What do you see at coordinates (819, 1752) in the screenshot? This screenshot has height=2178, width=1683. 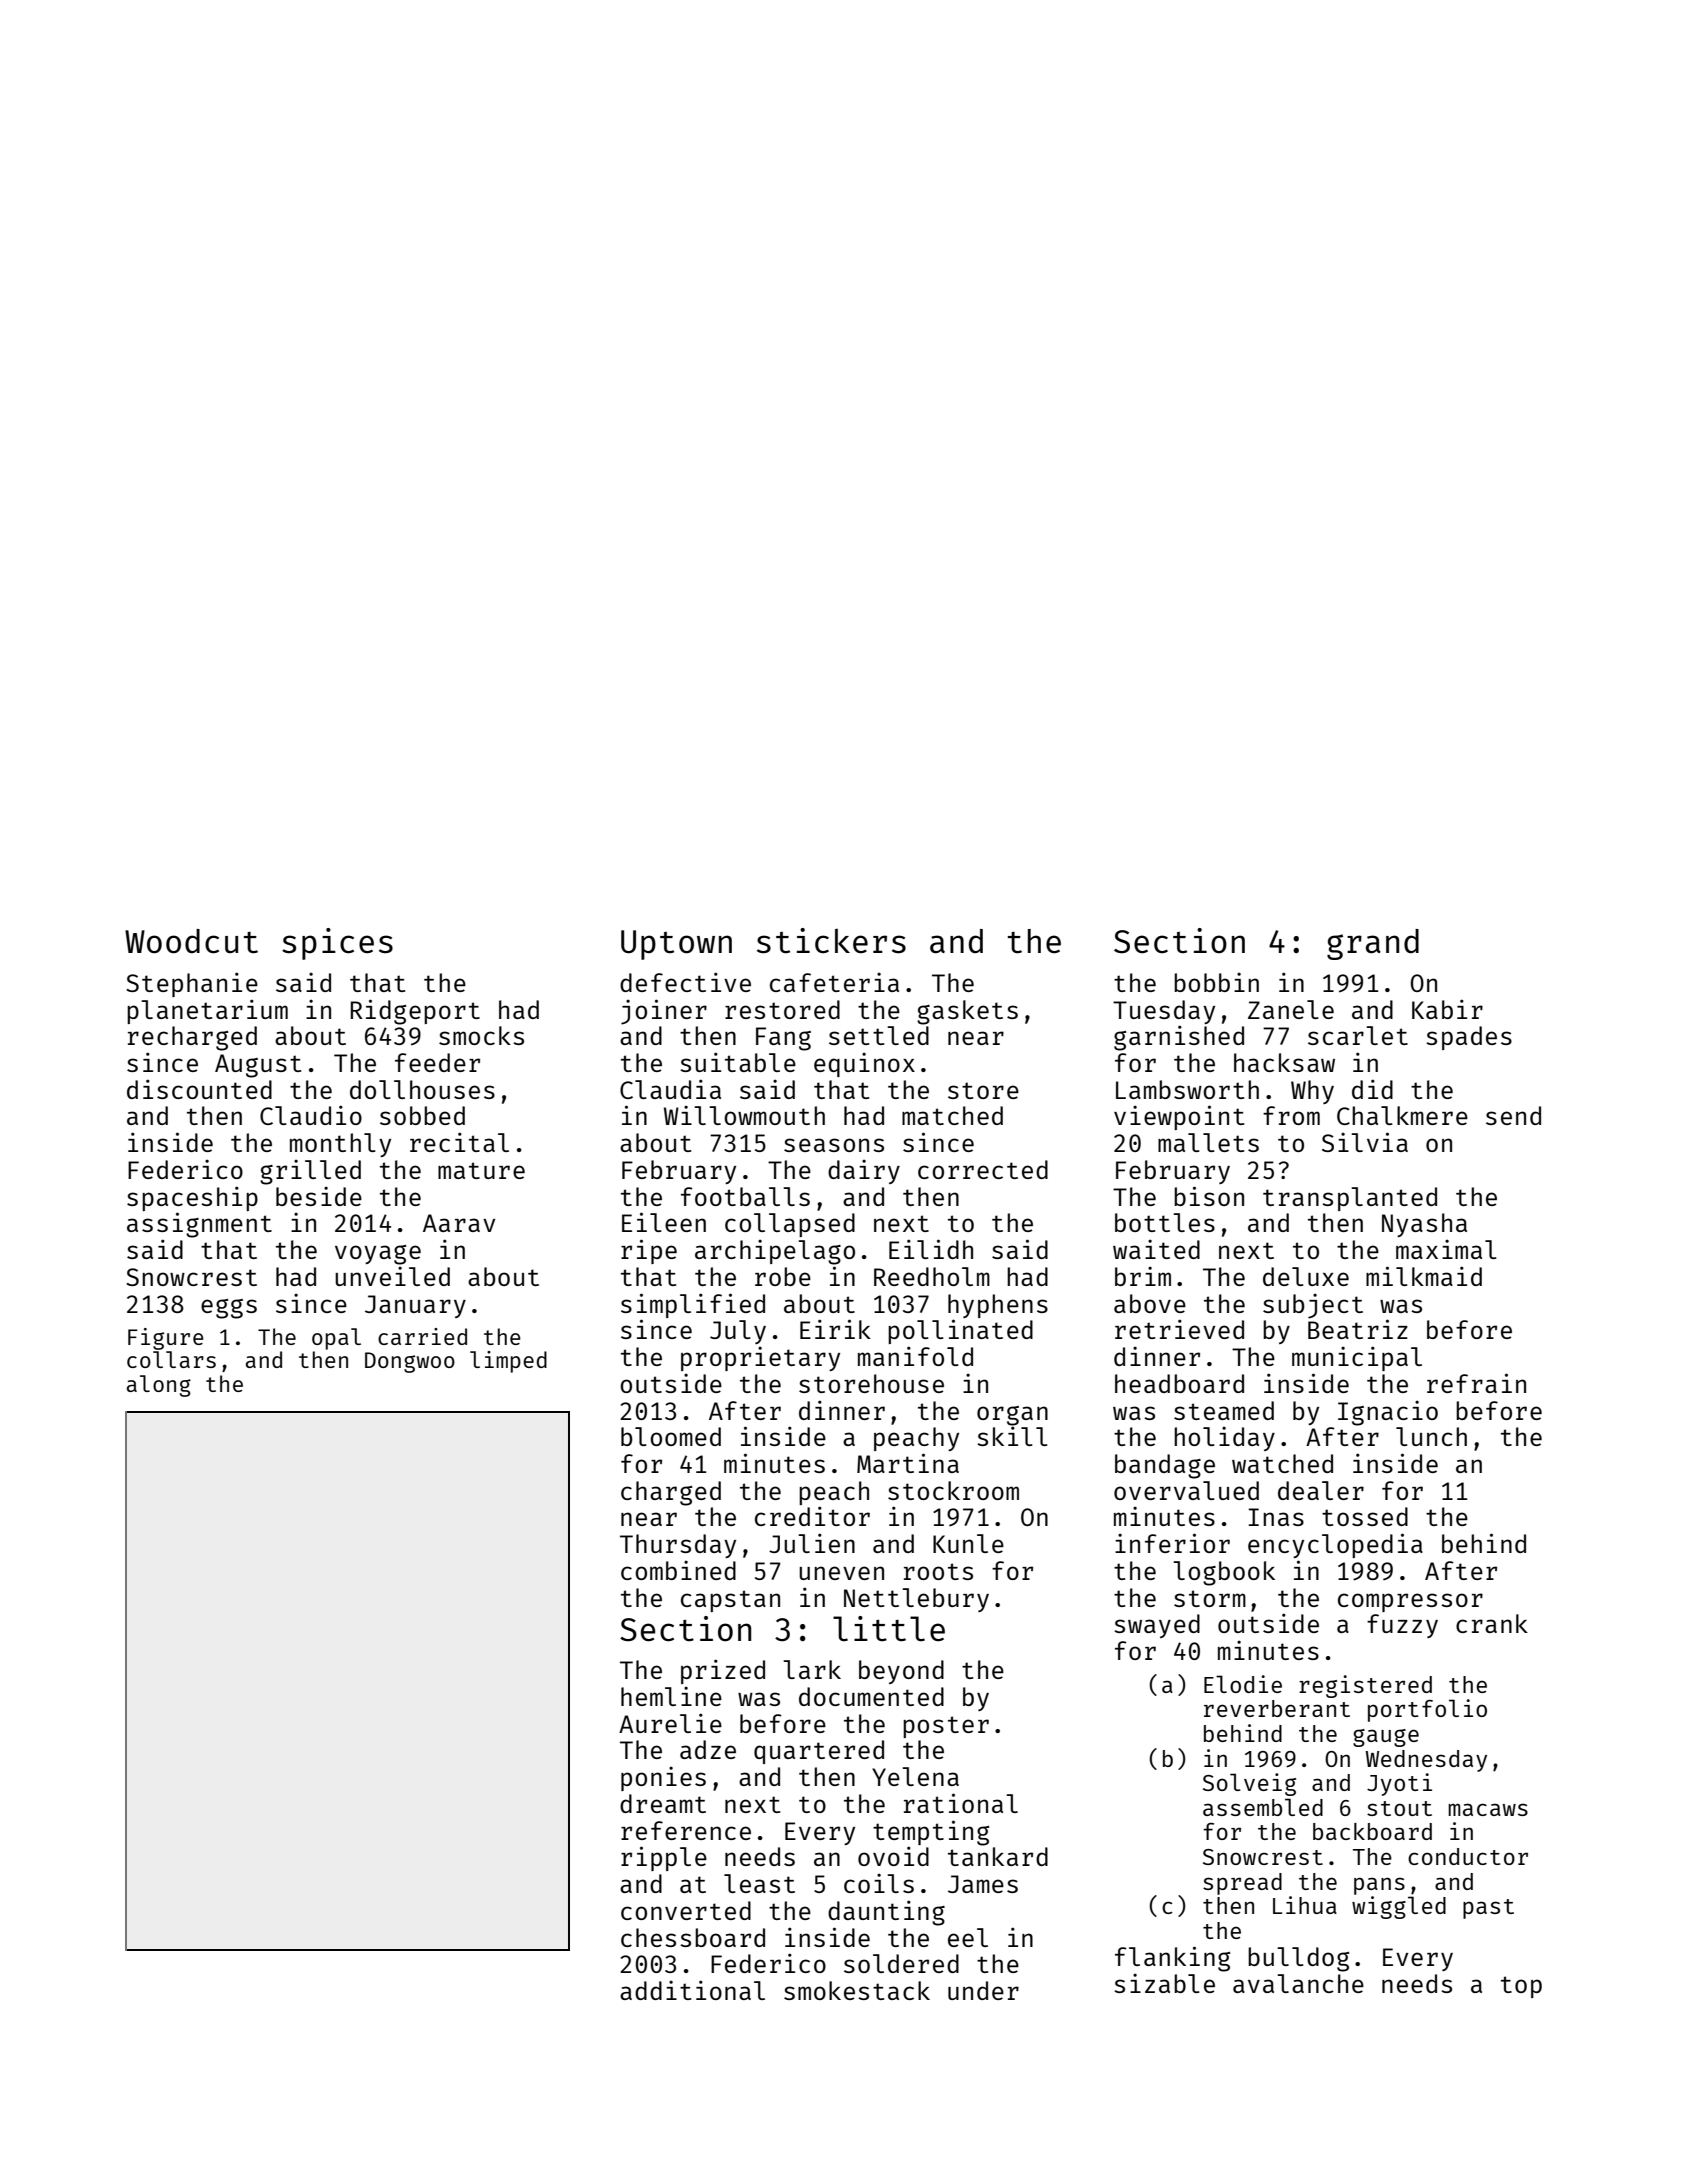 I see `quartered` at bounding box center [819, 1752].
